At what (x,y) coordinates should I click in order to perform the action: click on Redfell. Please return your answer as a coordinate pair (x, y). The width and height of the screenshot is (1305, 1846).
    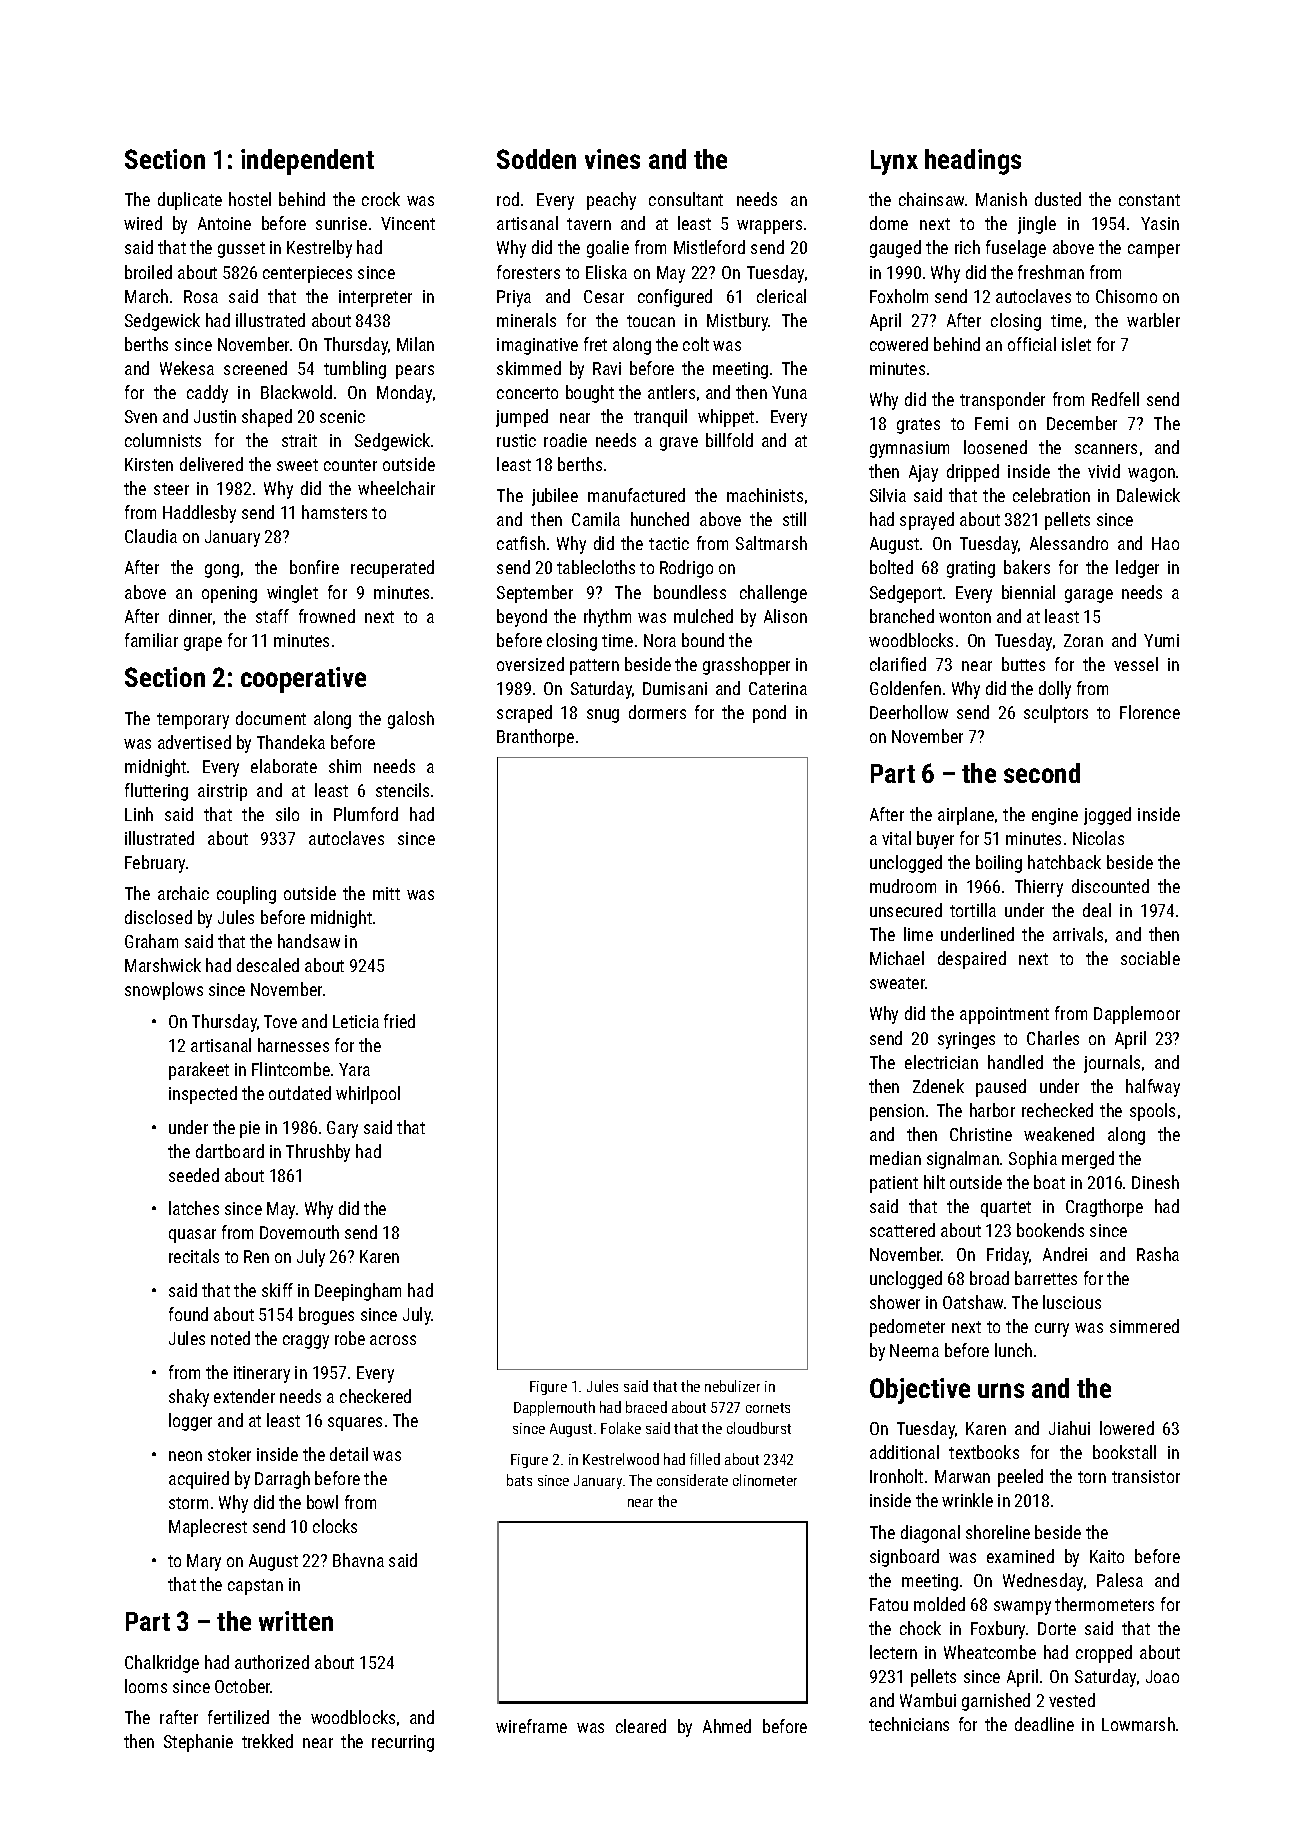
    Looking at the image, I should click on (1115, 399).
